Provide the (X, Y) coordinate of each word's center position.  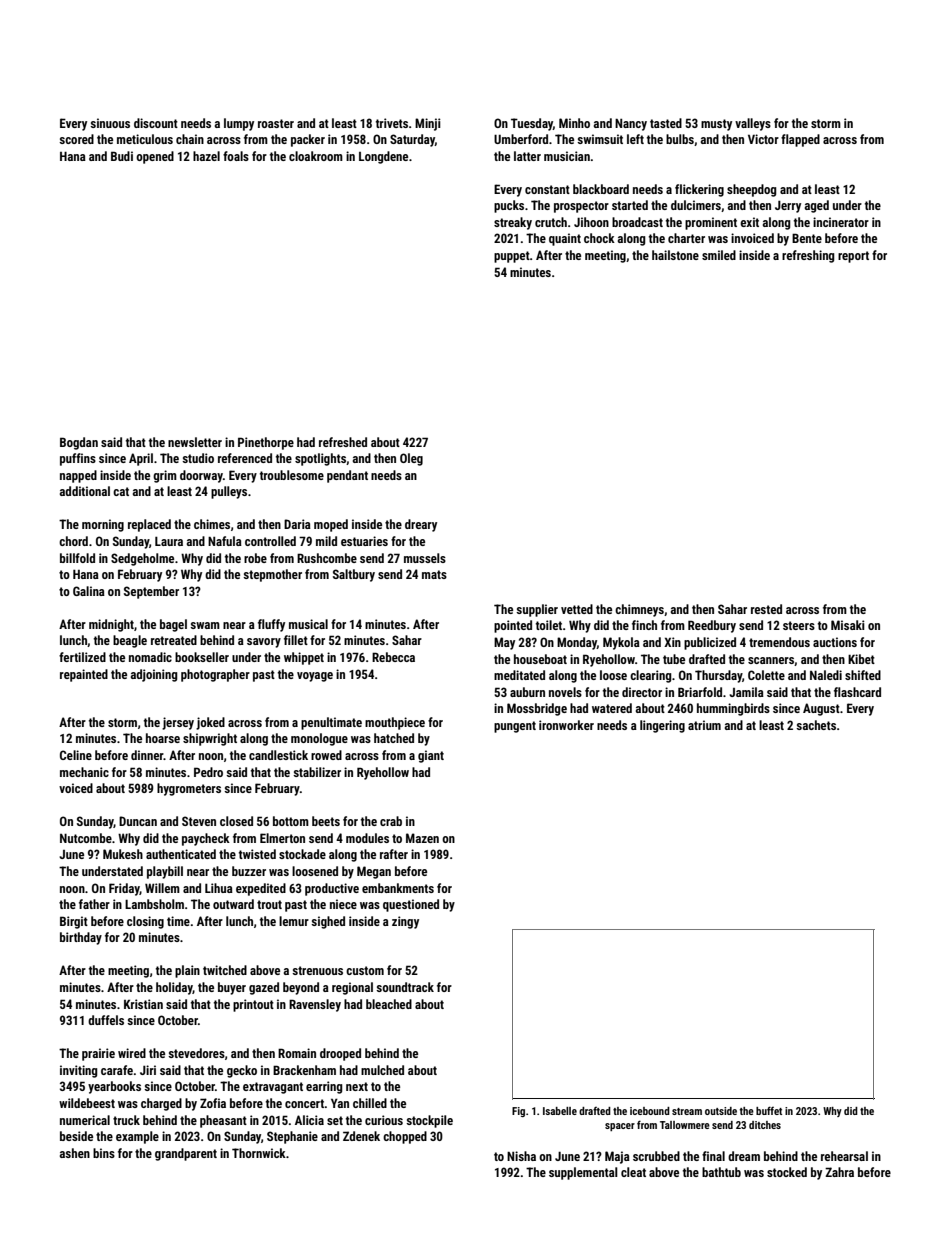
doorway (201, 476)
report (853, 257)
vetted (577, 609)
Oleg (411, 459)
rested (766, 609)
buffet (769, 1110)
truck (126, 1120)
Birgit (74, 922)
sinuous (110, 123)
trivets (392, 123)
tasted (666, 123)
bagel (173, 625)
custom (365, 970)
